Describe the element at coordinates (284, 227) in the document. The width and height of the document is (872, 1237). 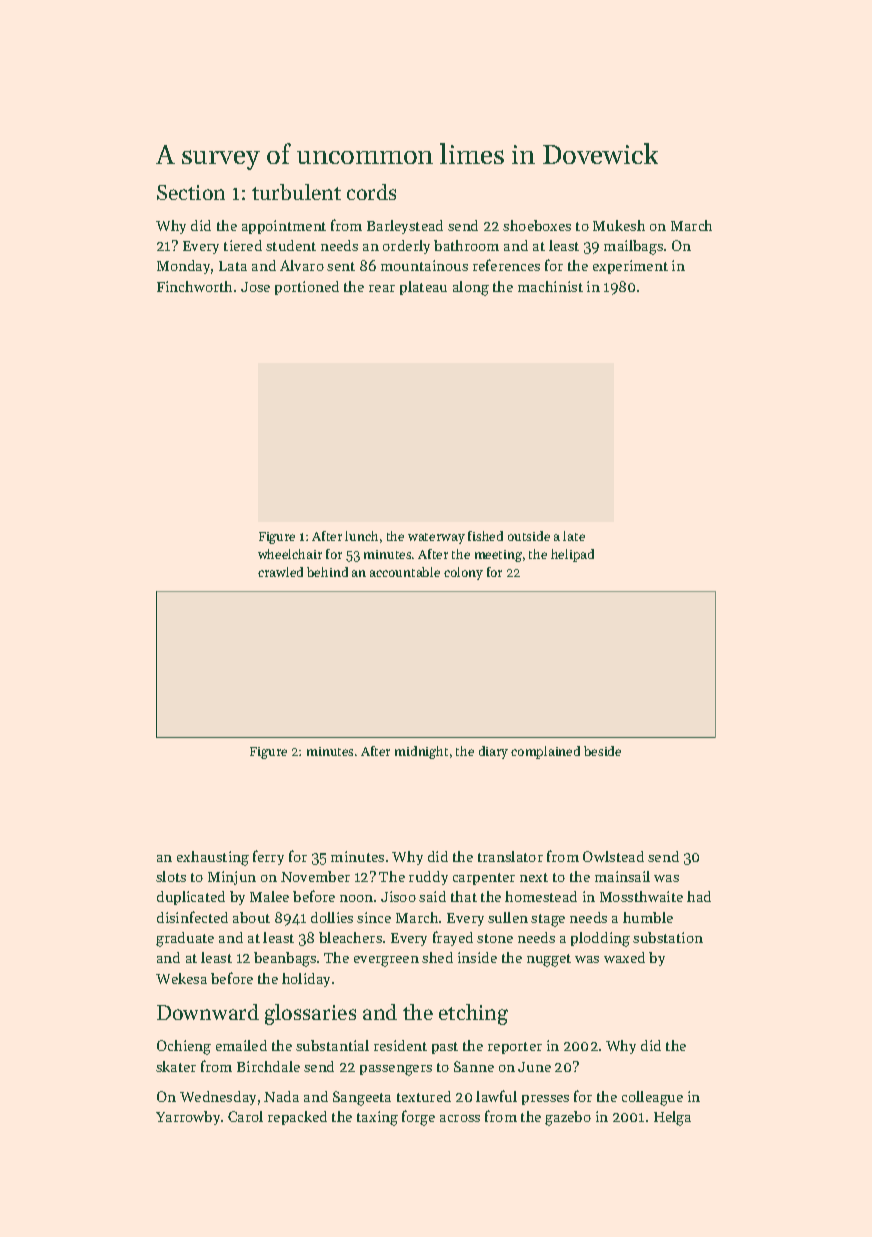
I see `appointment` at that location.
